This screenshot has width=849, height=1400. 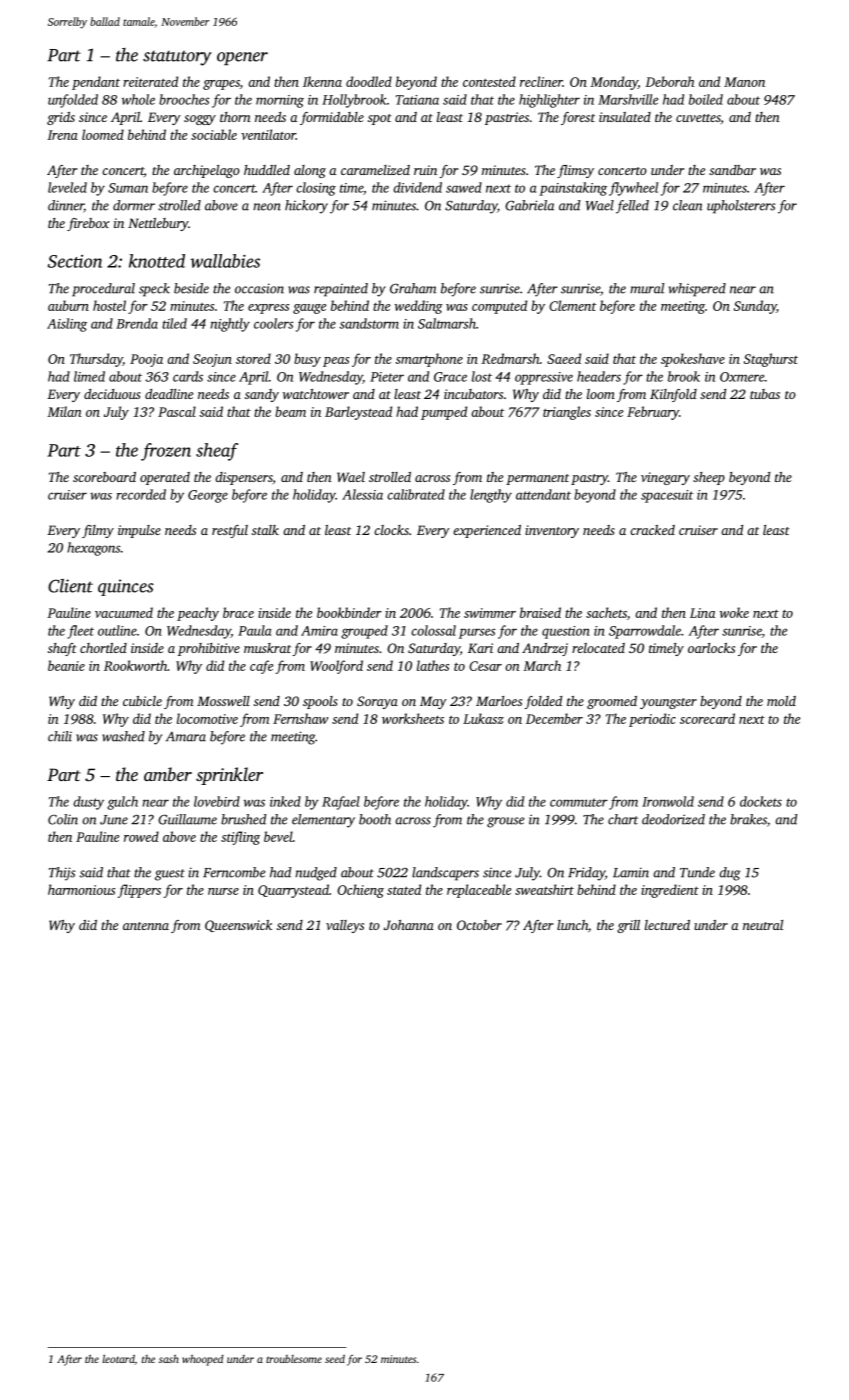 I want to click on Deborah, so click(x=669, y=81).
